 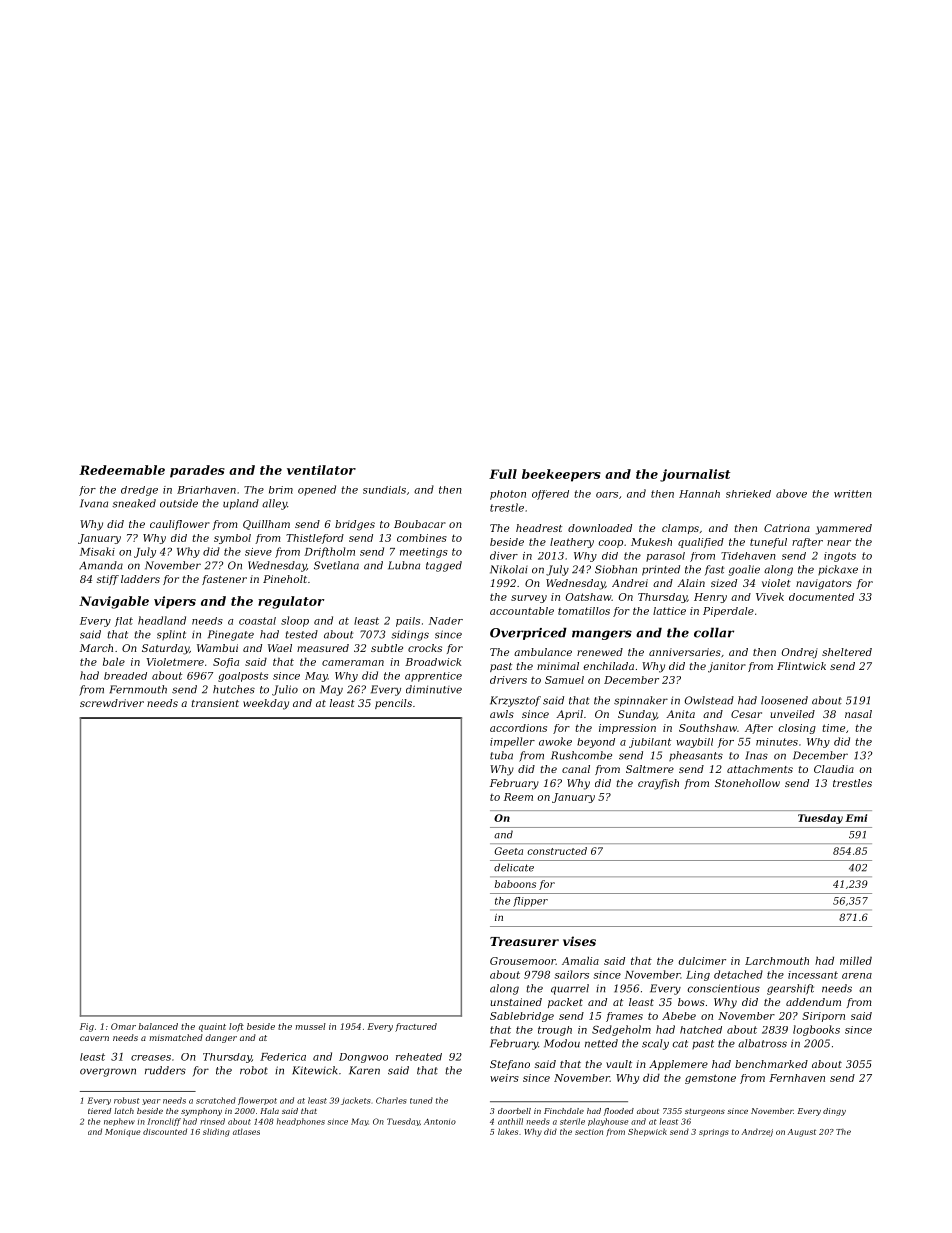 What do you see at coordinates (801, 666) in the image?
I see `Flintwick` at bounding box center [801, 666].
